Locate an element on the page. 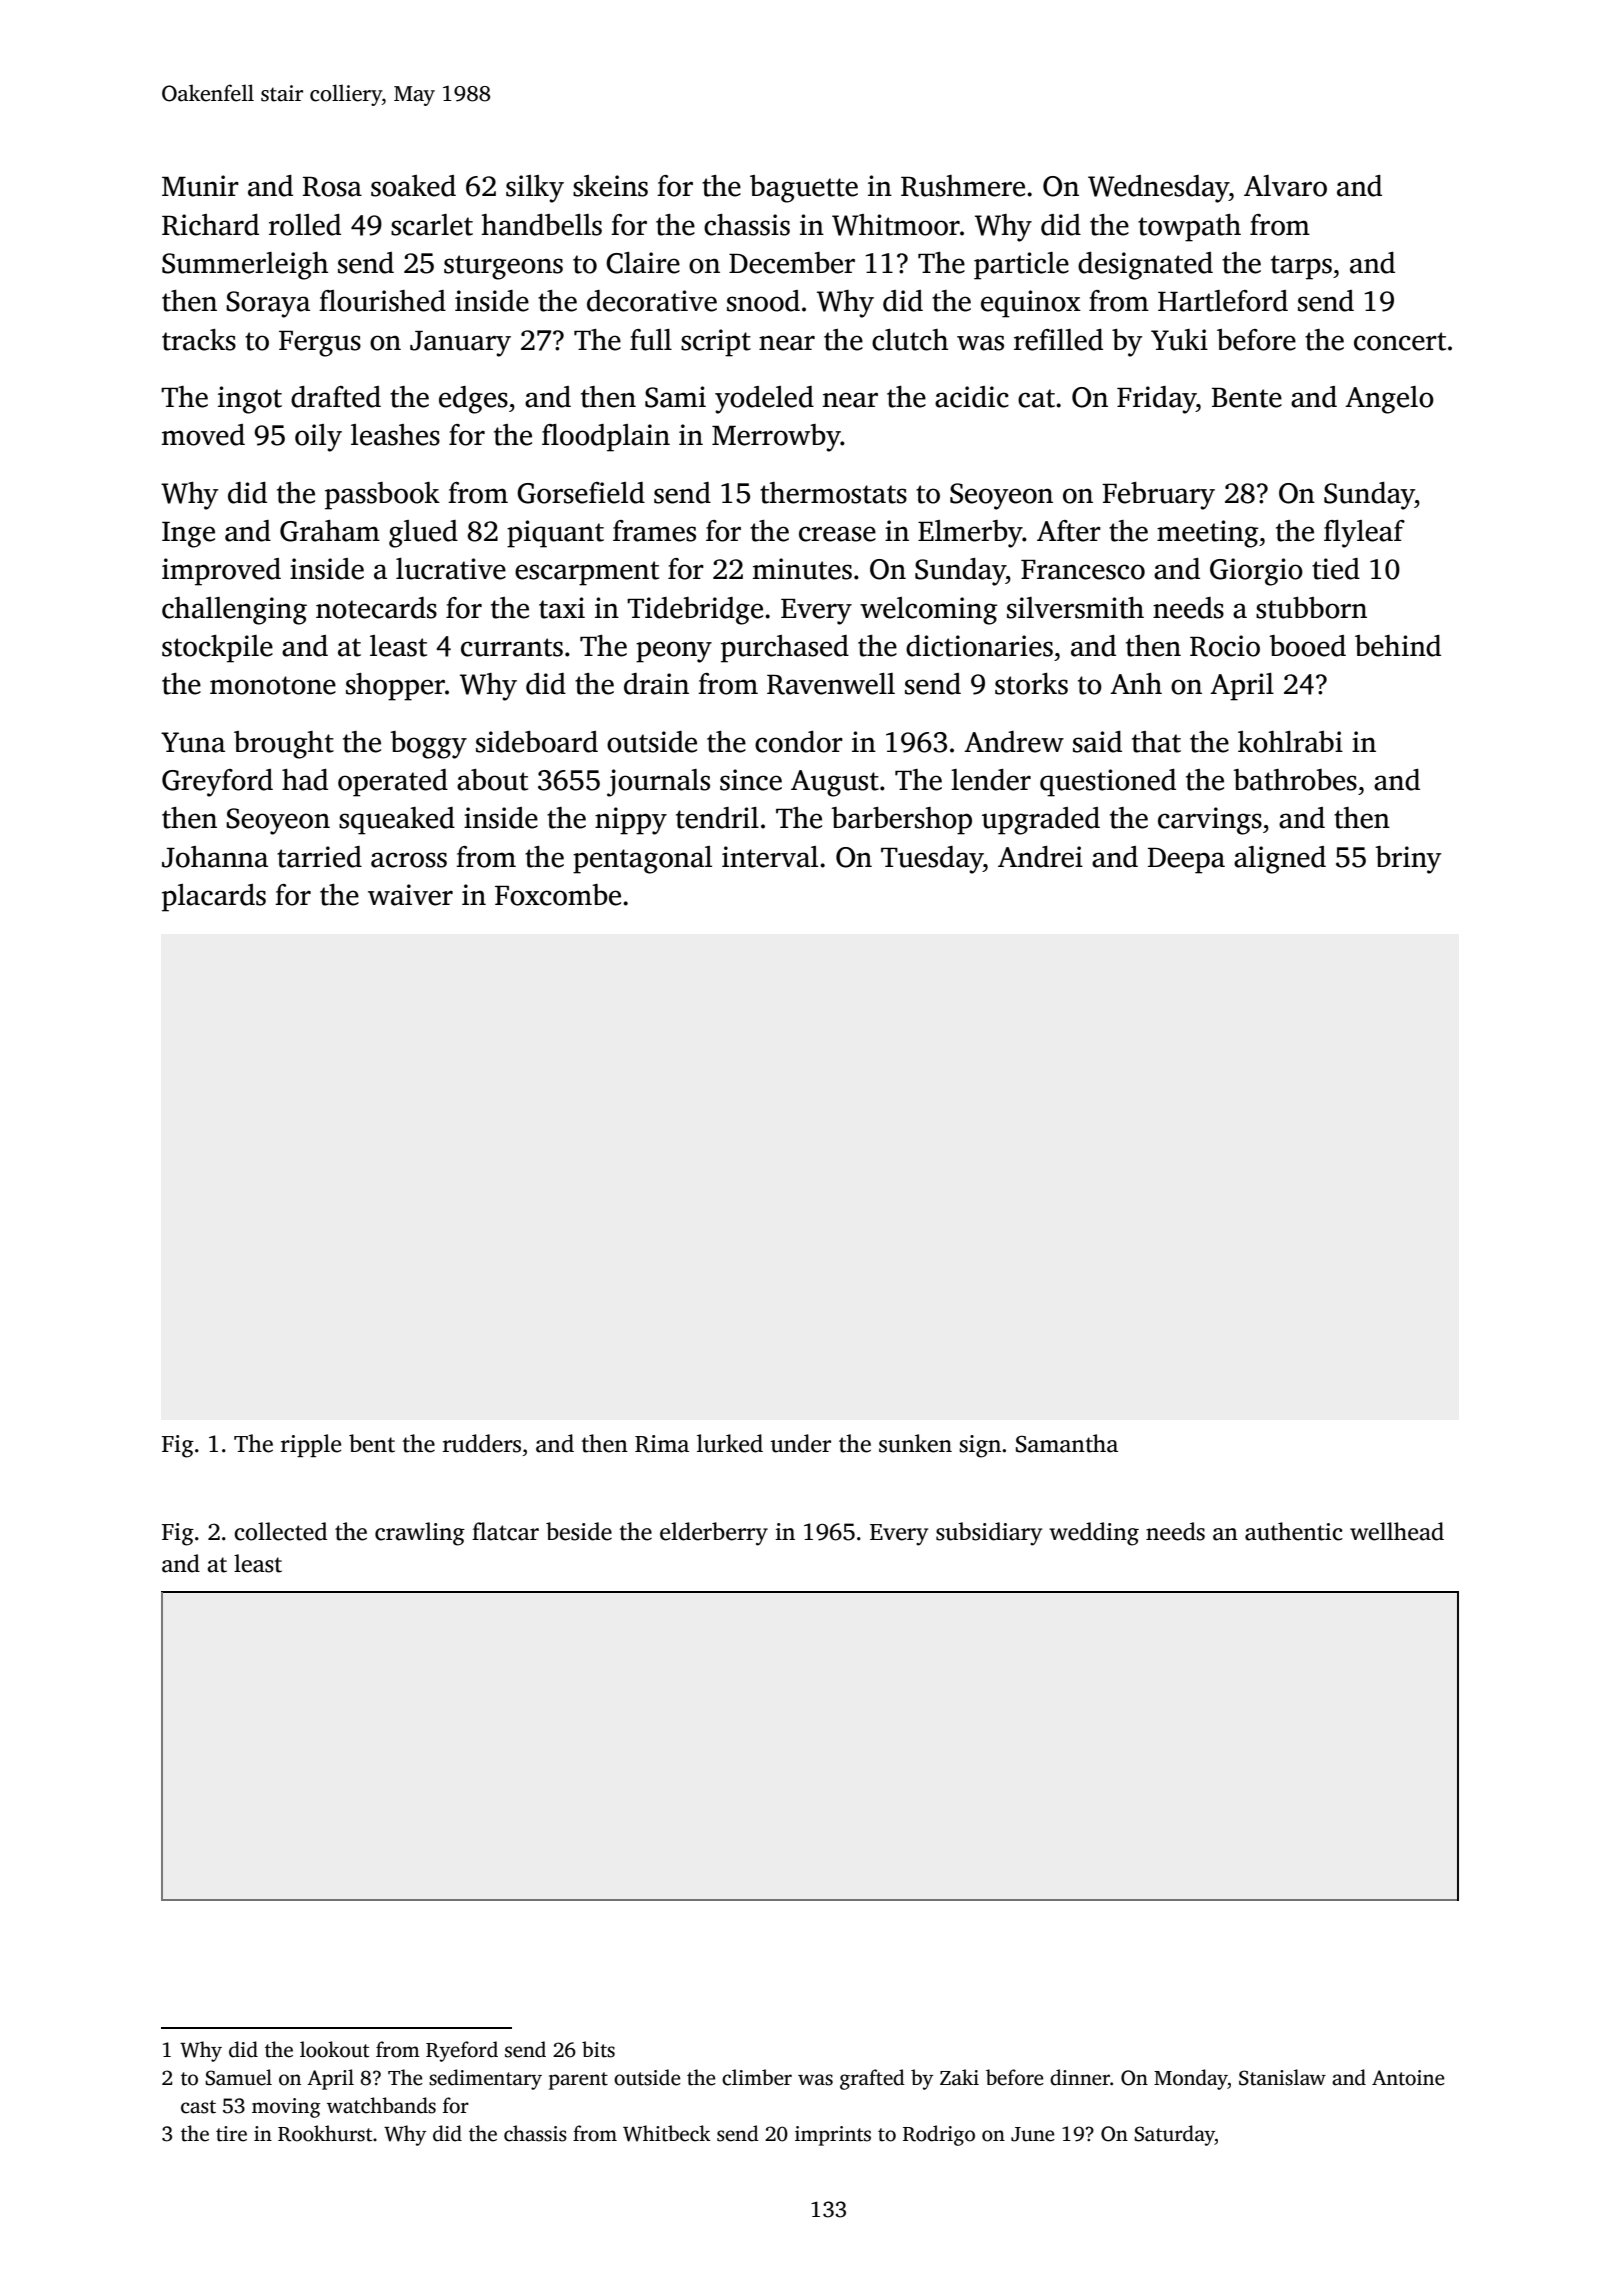 The height and width of the document is (2292, 1620). wellhead is located at coordinates (1397, 1531).
